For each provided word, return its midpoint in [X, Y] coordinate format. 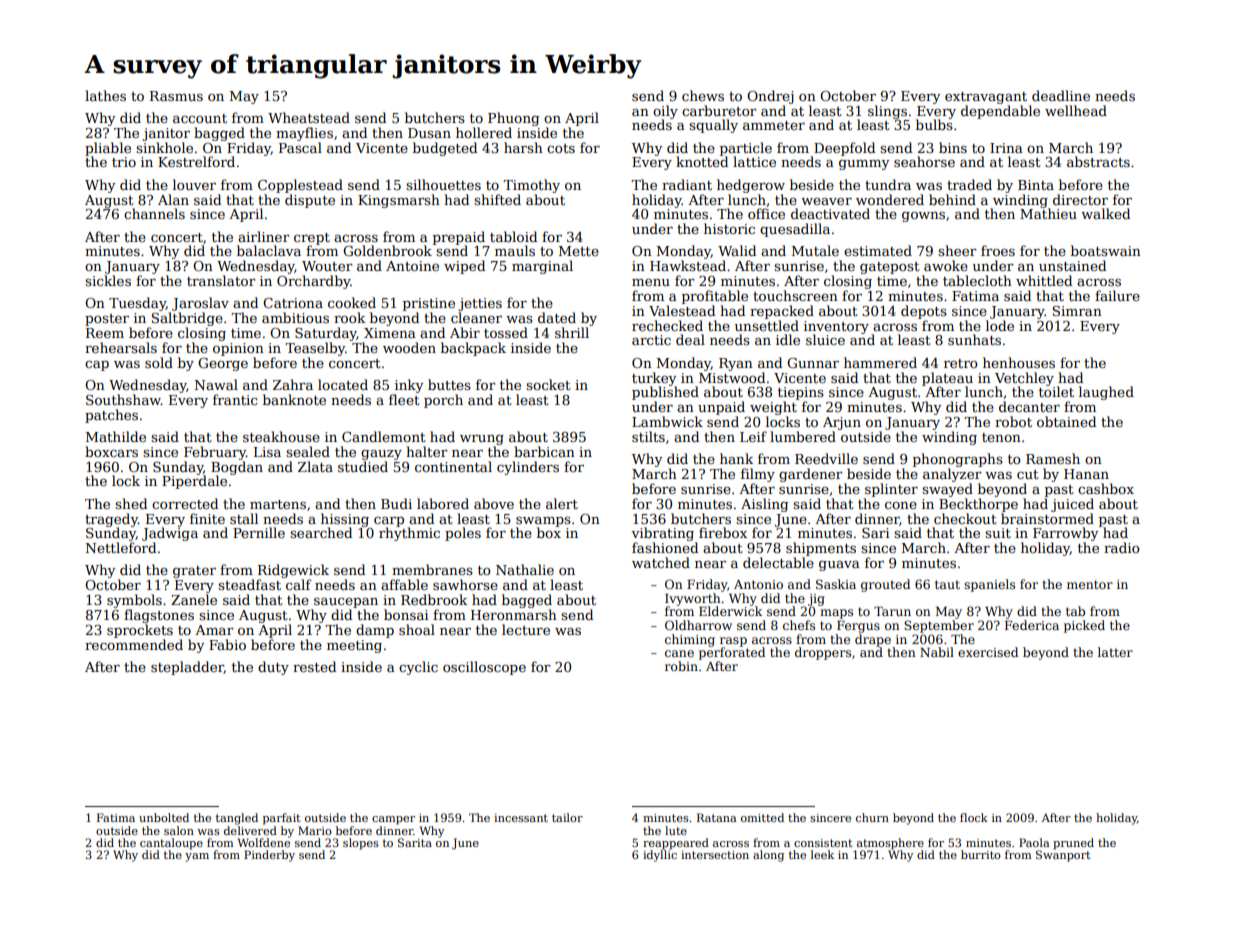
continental [453, 466]
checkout [965, 518]
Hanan [1086, 474]
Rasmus [176, 96]
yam [197, 857]
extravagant [986, 98]
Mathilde [116, 436]
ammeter [774, 125]
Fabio [227, 644]
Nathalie [525, 569]
